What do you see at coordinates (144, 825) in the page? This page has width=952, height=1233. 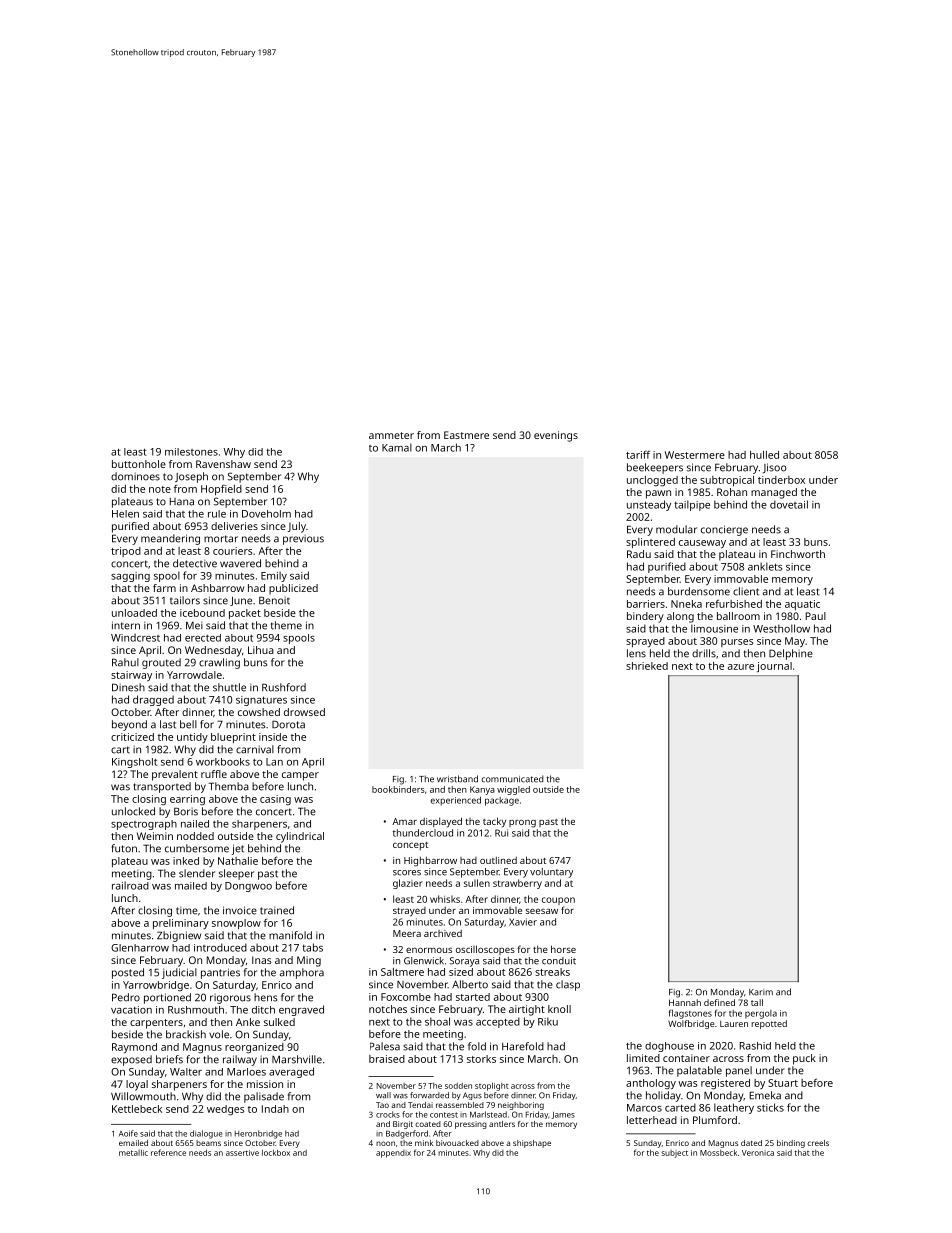 I see `spectrograph` at bounding box center [144, 825].
